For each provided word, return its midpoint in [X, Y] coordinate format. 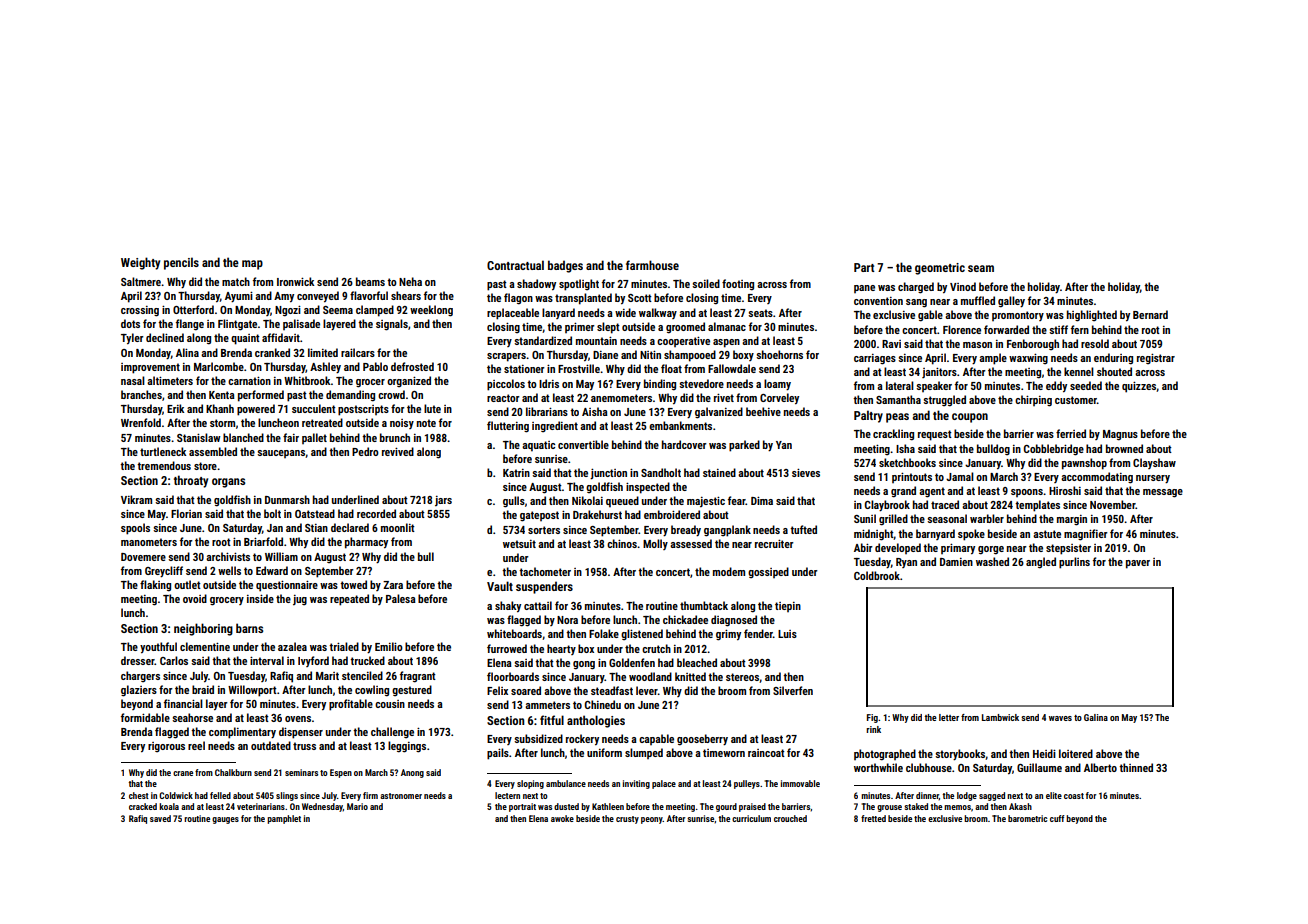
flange [190, 325]
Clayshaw [1154, 463]
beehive [763, 411]
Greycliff [164, 571]
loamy [777, 384]
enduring [1113, 359]
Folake [604, 633]
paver [1138, 564]
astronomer [401, 796]
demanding [350, 396]
